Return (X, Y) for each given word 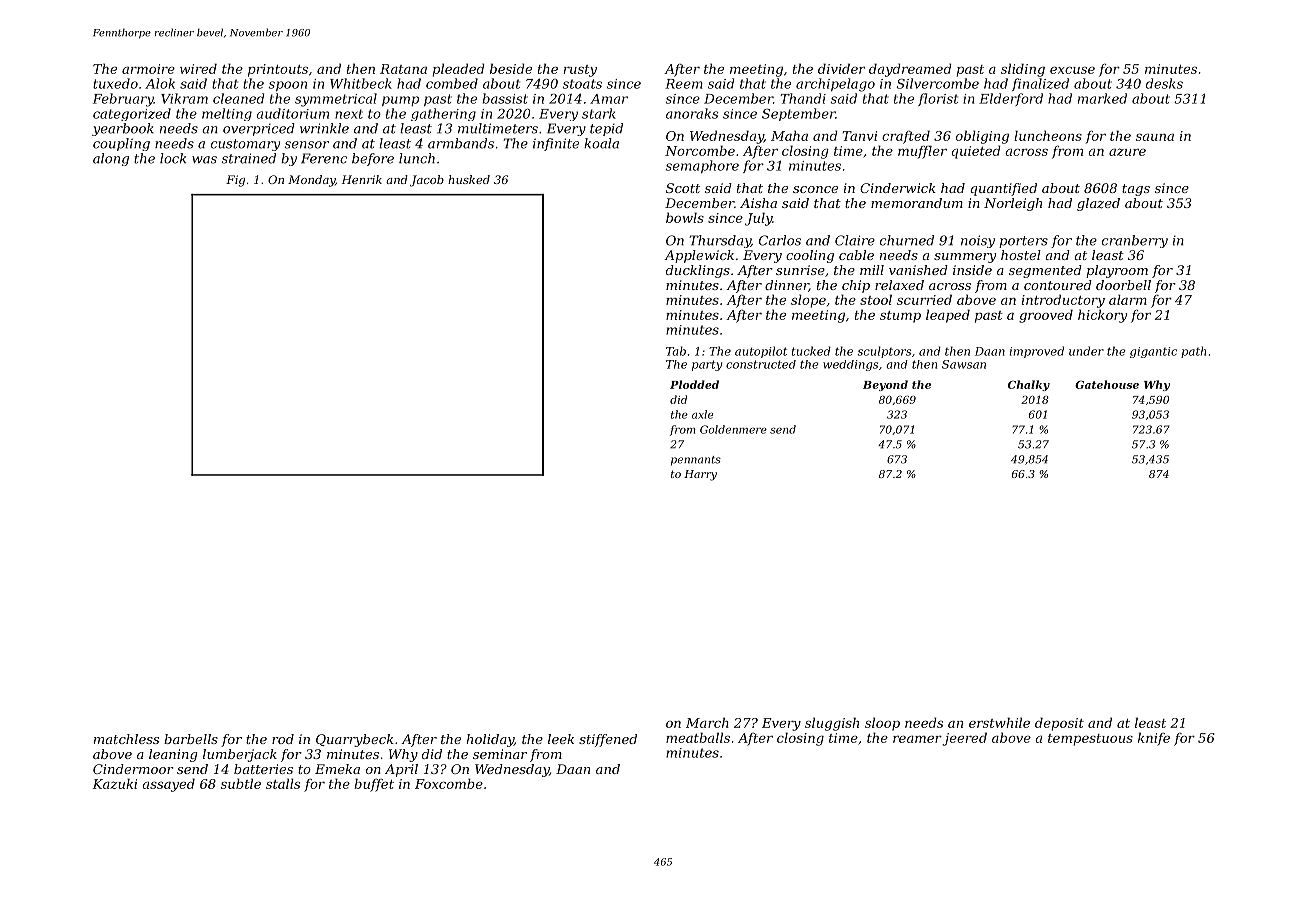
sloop (882, 724)
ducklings (698, 271)
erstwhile (999, 722)
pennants (696, 461)
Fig (235, 181)
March (707, 722)
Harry (700, 475)
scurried (924, 299)
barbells (191, 739)
